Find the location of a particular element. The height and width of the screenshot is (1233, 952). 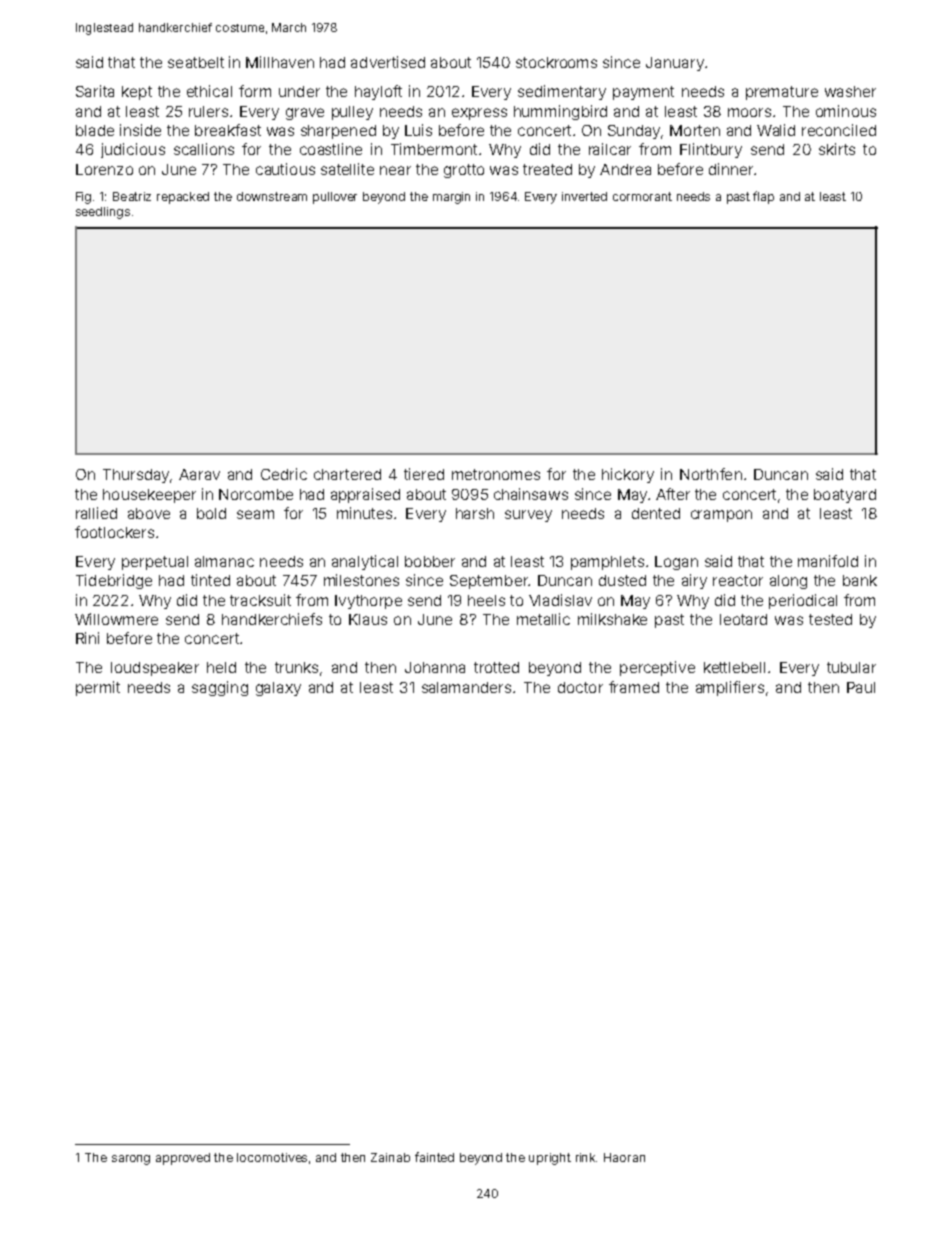

held is located at coordinates (221, 667).
